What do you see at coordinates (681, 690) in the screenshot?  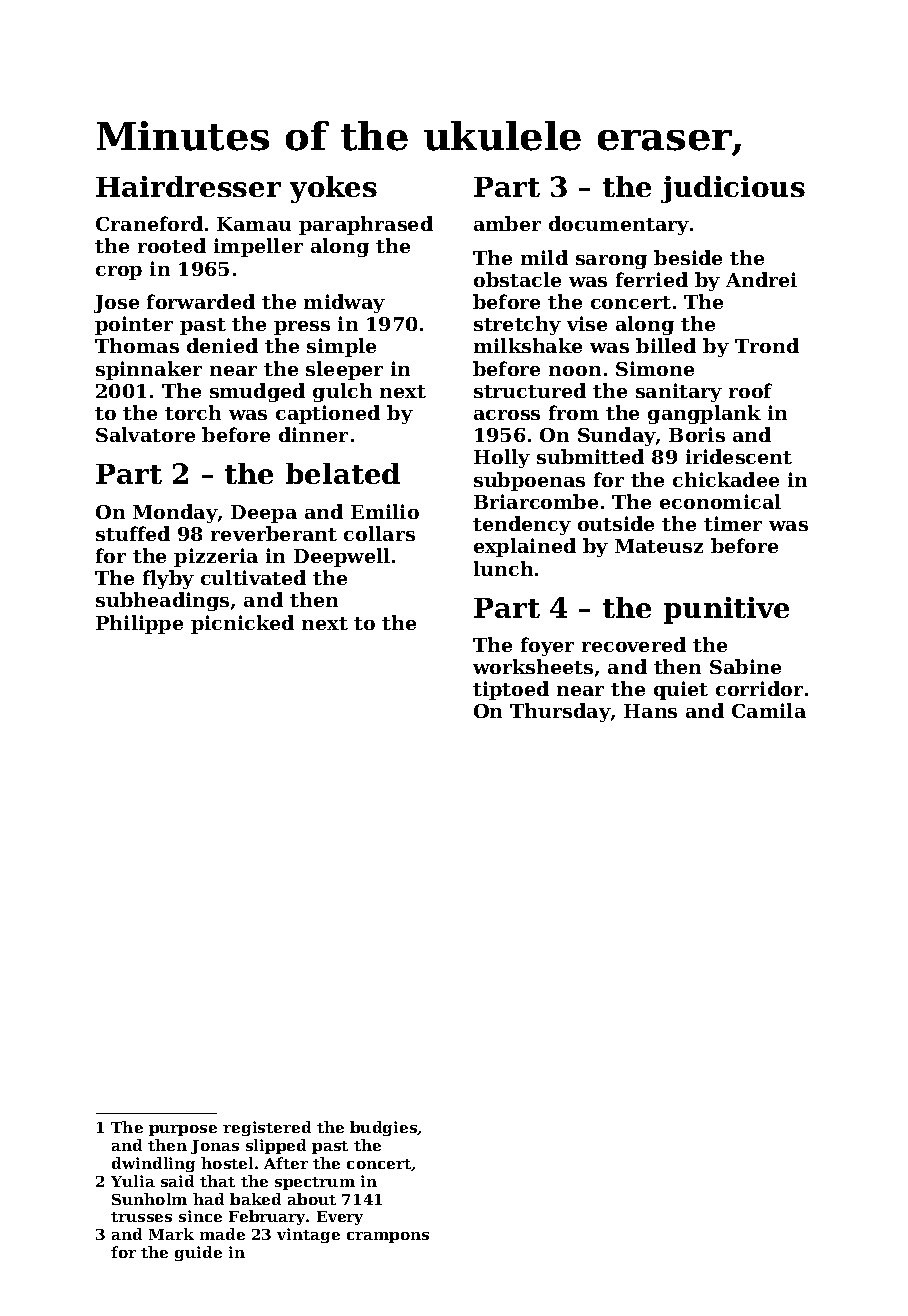 I see `quiet` at bounding box center [681, 690].
